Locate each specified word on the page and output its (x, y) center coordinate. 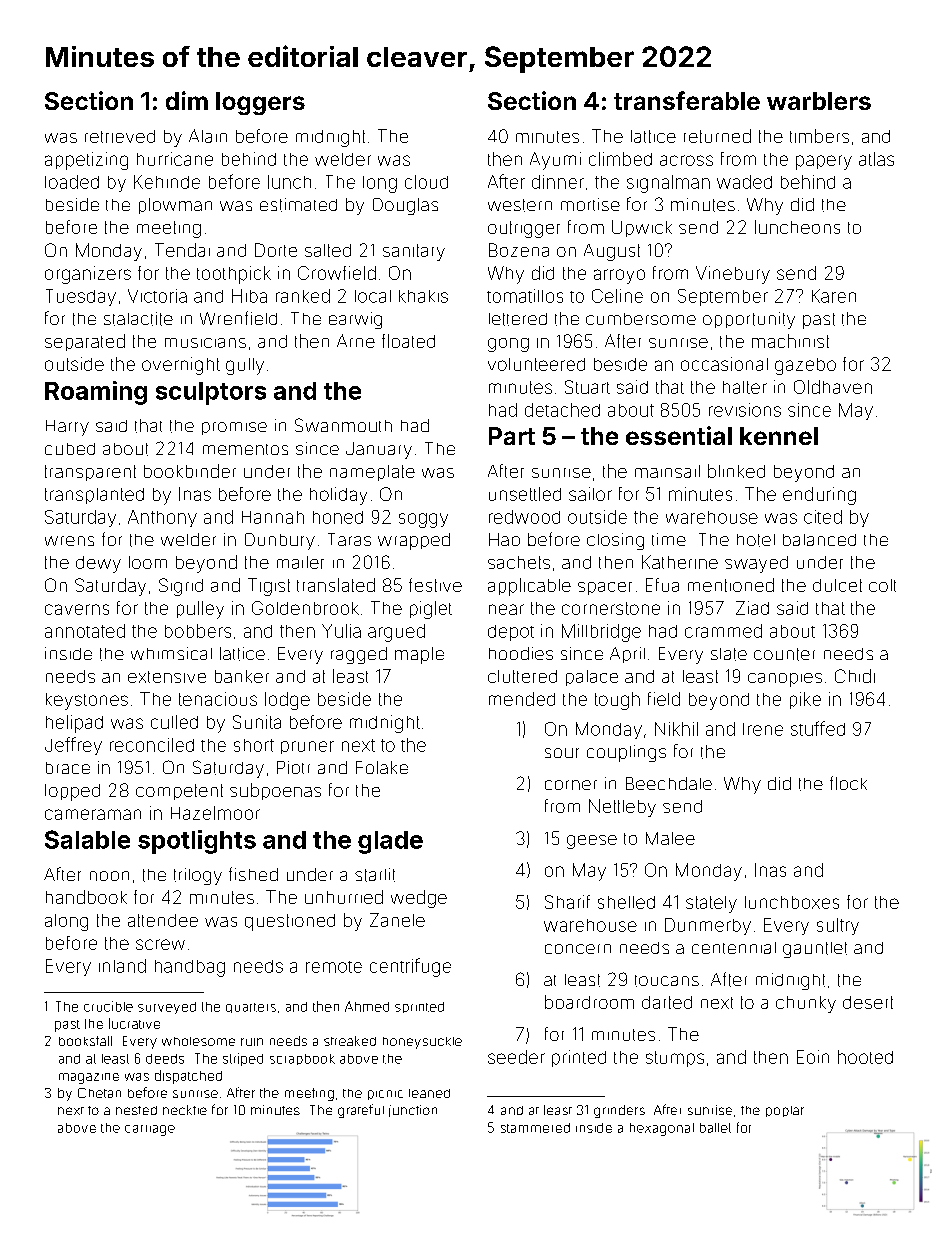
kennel (779, 436)
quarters (251, 1008)
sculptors (211, 393)
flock (848, 783)
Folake (382, 767)
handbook (86, 897)
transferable (687, 100)
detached (562, 410)
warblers (819, 101)
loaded (72, 182)
